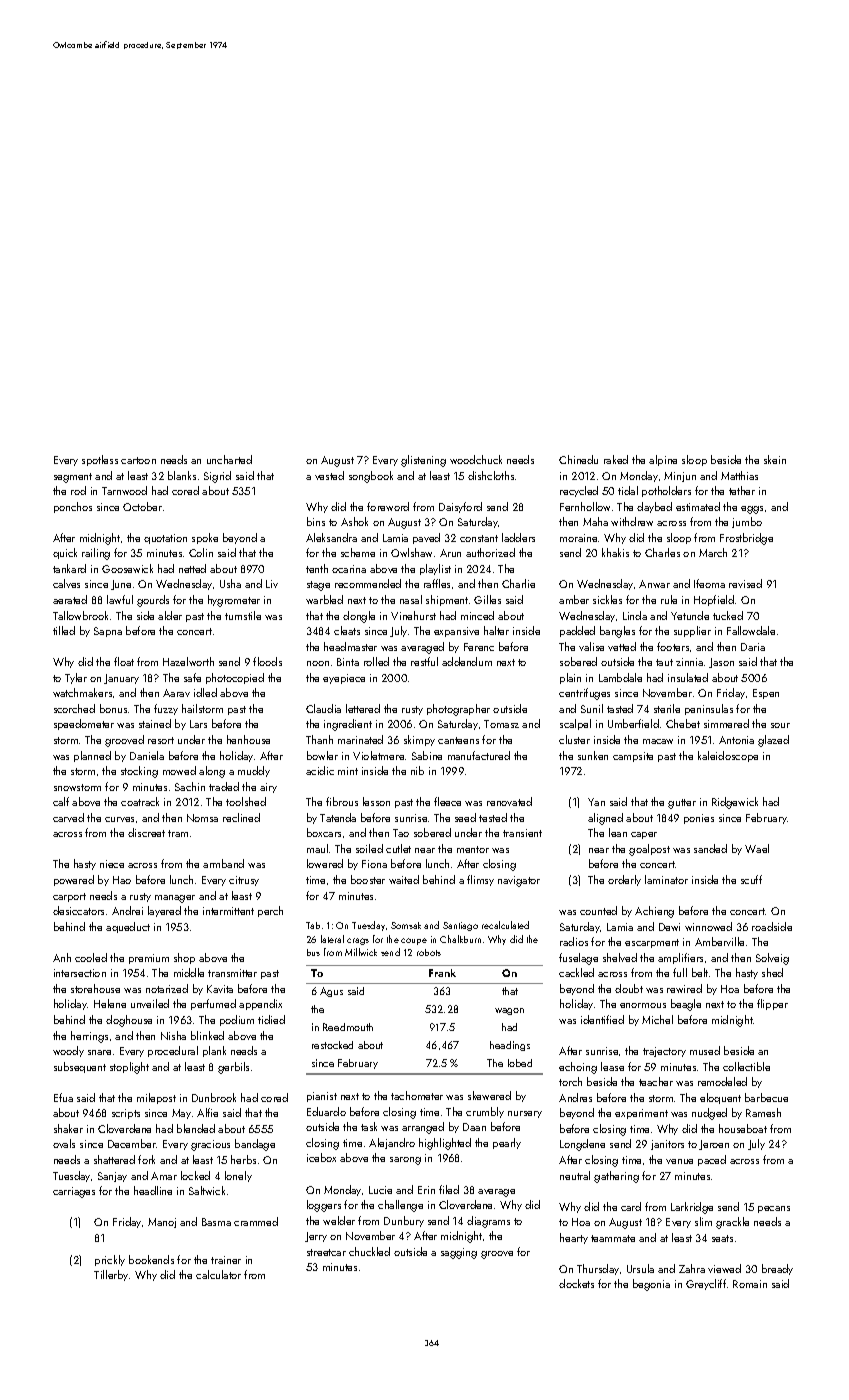  Describe the element at coordinates (190, 786) in the screenshot. I see `Sachin` at that location.
